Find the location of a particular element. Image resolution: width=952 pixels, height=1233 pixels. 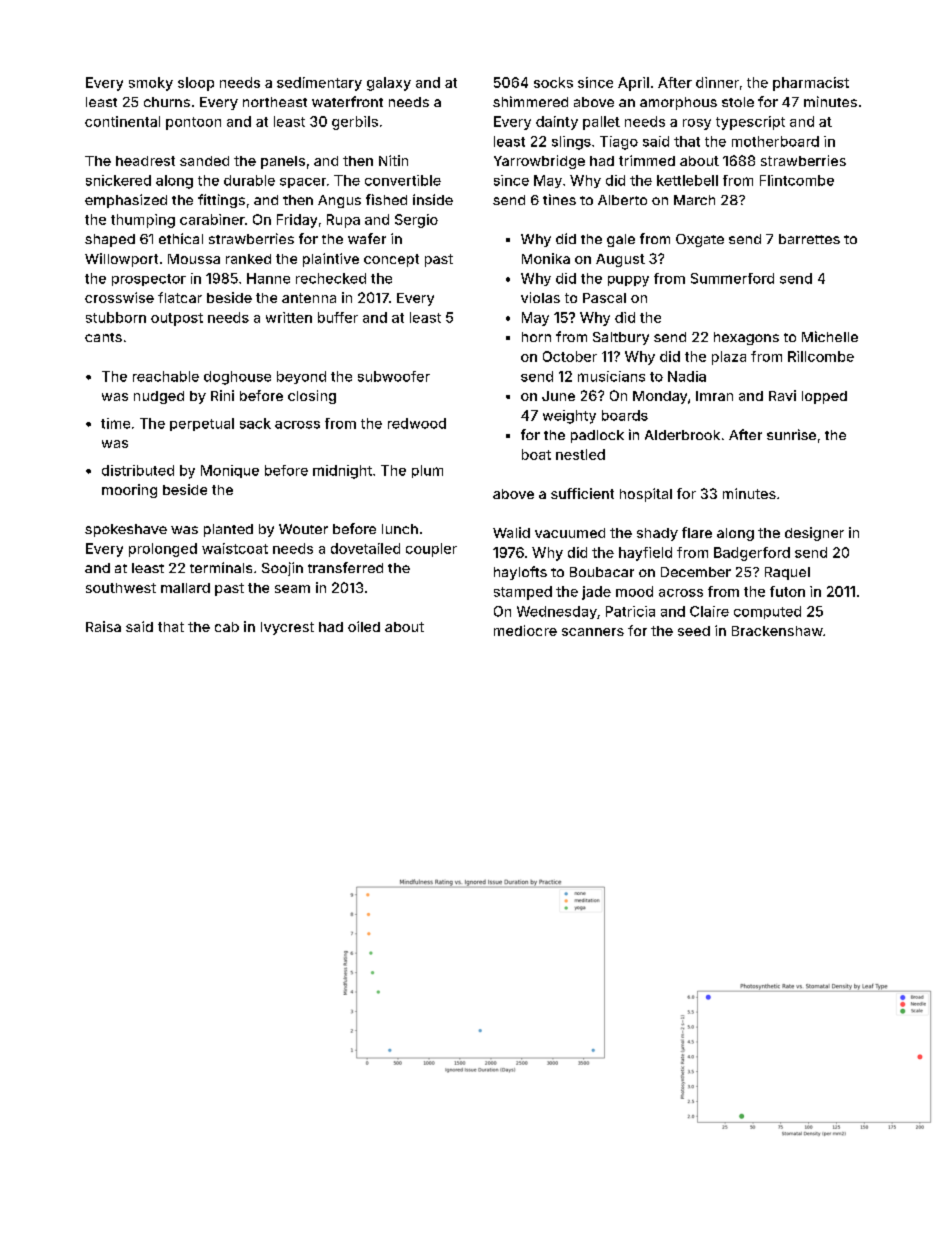

motherboard is located at coordinates (775, 141).
